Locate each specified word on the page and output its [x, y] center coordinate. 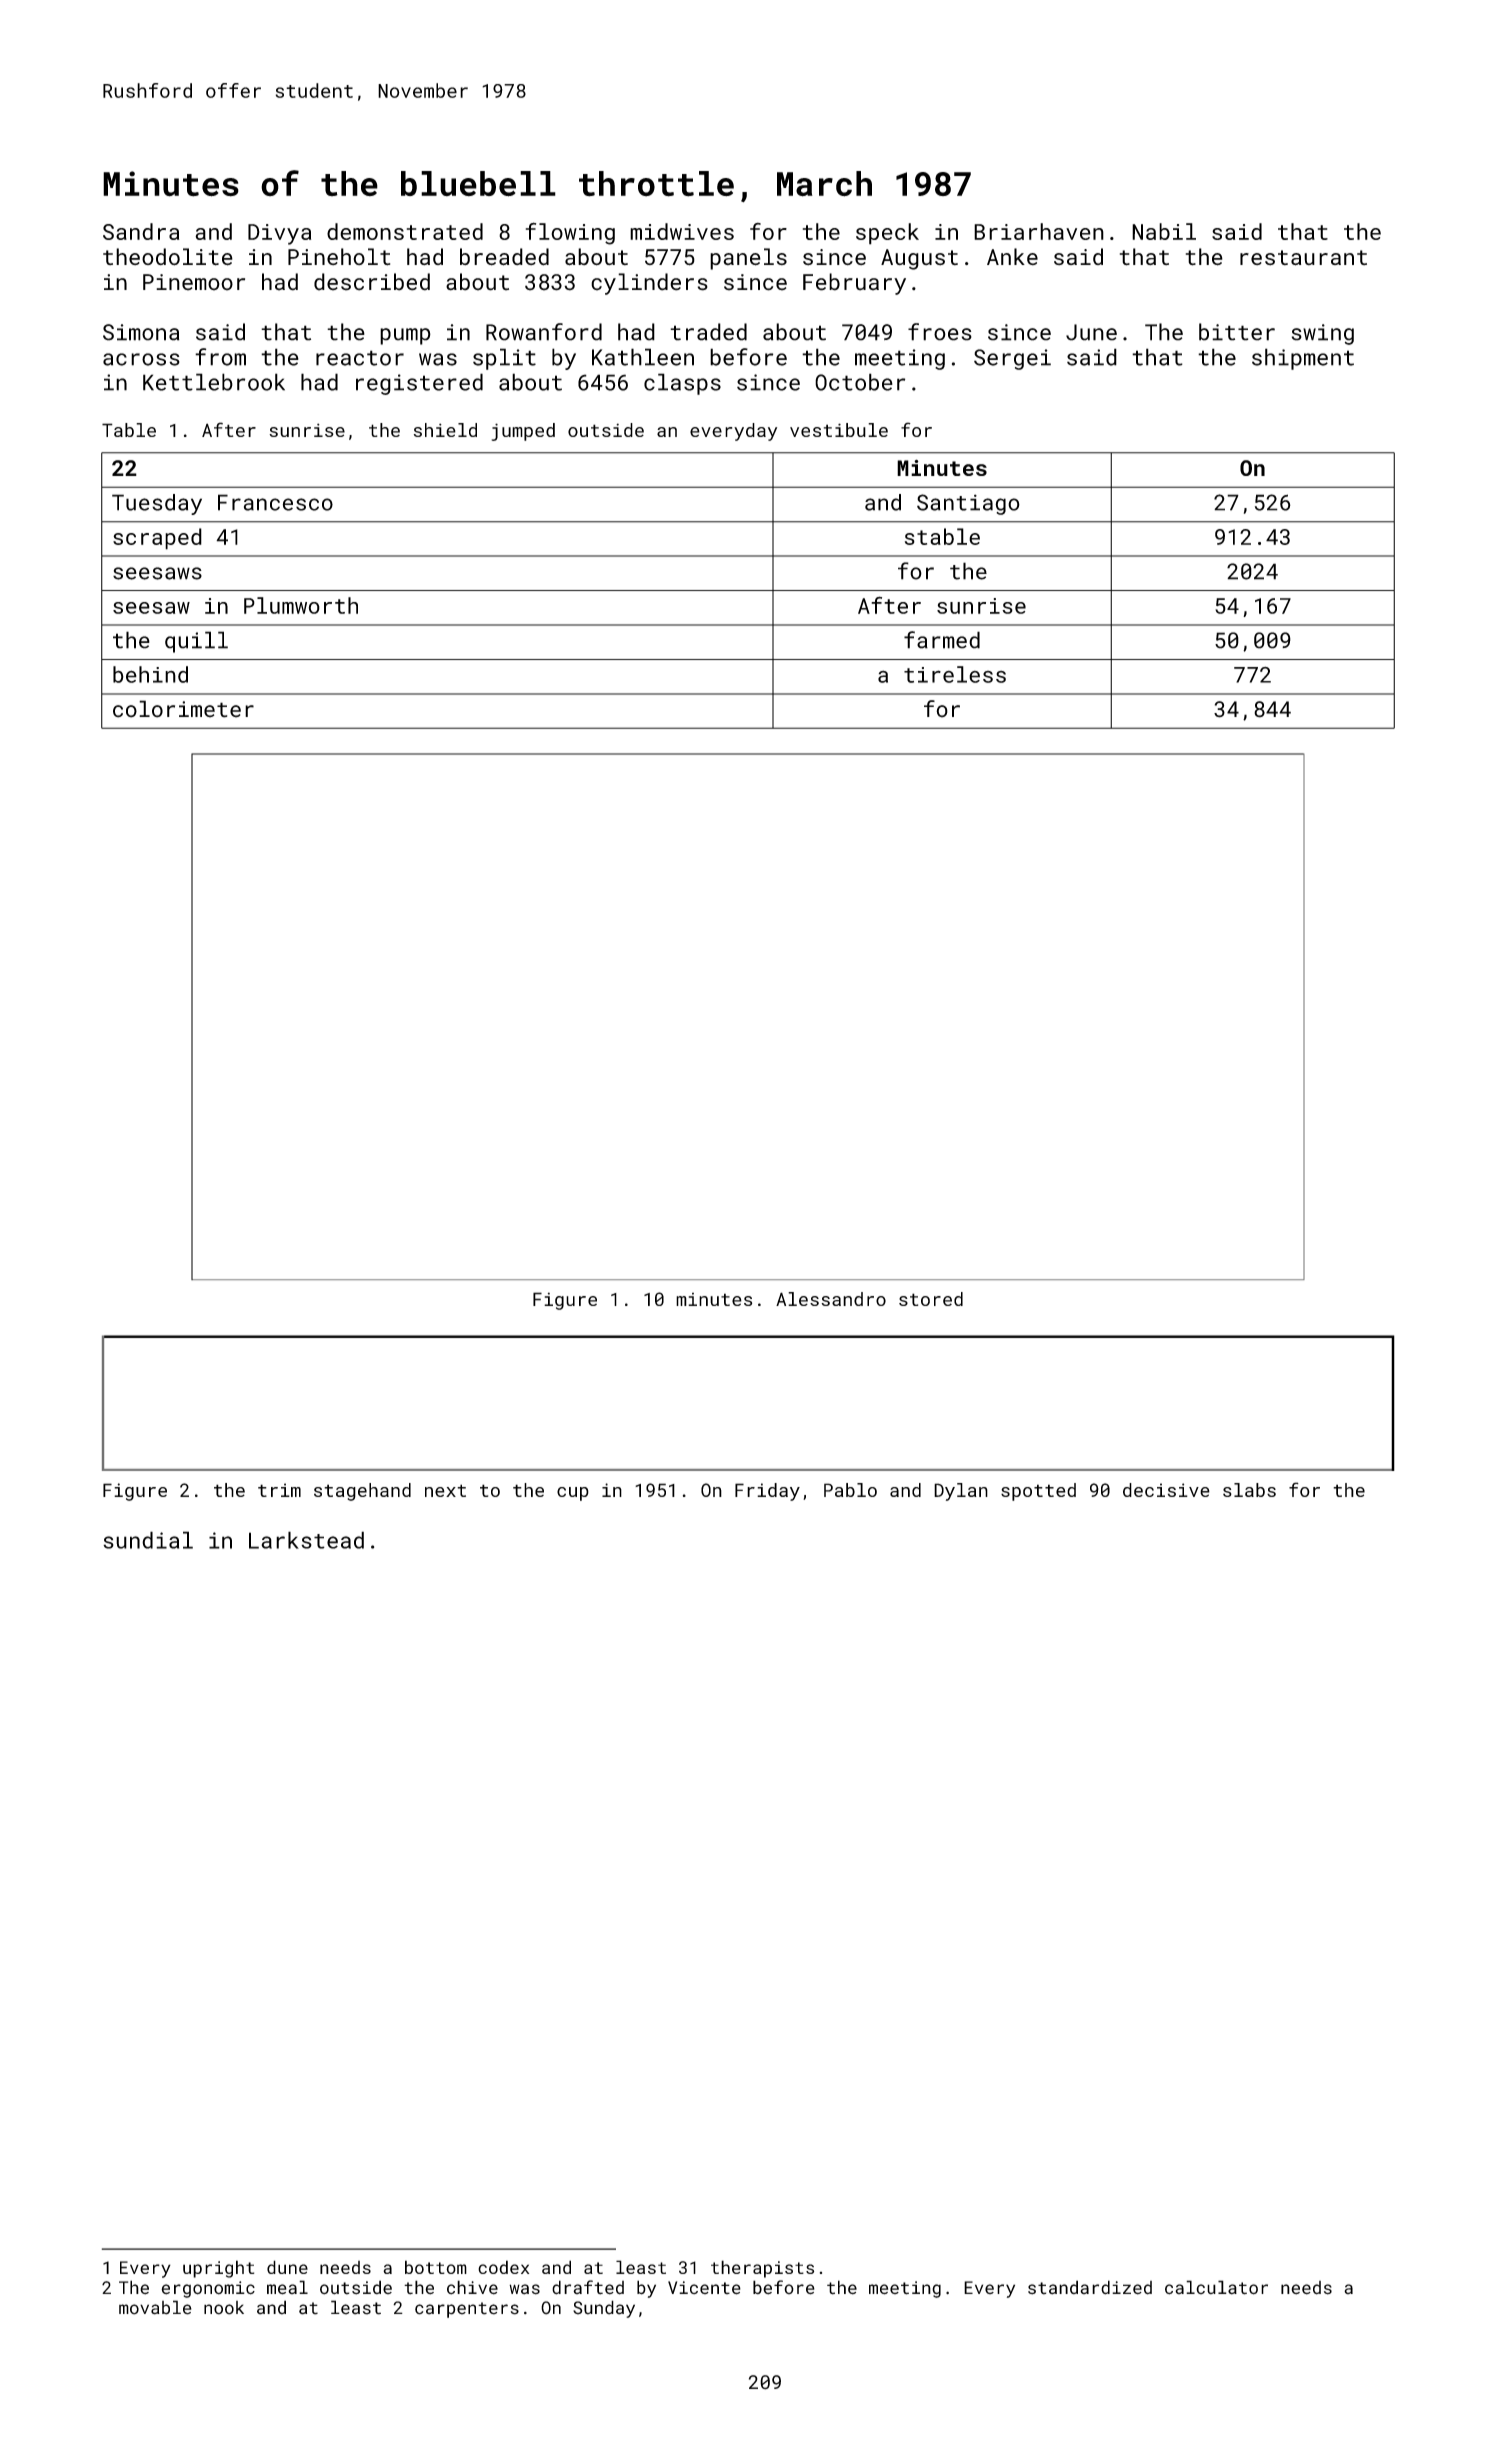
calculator [1216, 2287]
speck [887, 234]
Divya [279, 234]
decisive [1166, 1490]
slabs [1249, 1490]
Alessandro [831, 1299]
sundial [148, 1540]
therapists [762, 2269]
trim [279, 1490]
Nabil [1164, 231]
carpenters [467, 2310]
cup [573, 1494]
